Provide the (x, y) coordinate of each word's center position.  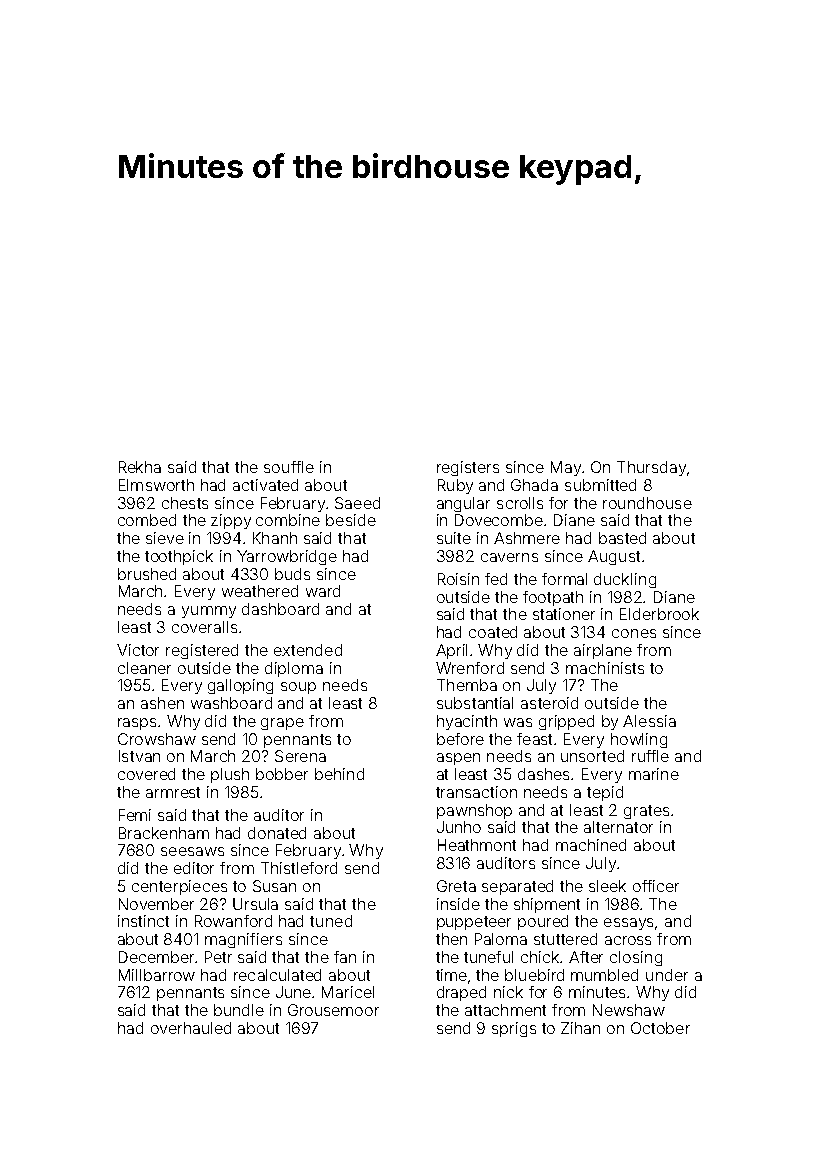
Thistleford (299, 868)
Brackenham (164, 833)
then (451, 939)
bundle (239, 1010)
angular (463, 504)
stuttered (565, 939)
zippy (231, 521)
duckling (625, 580)
